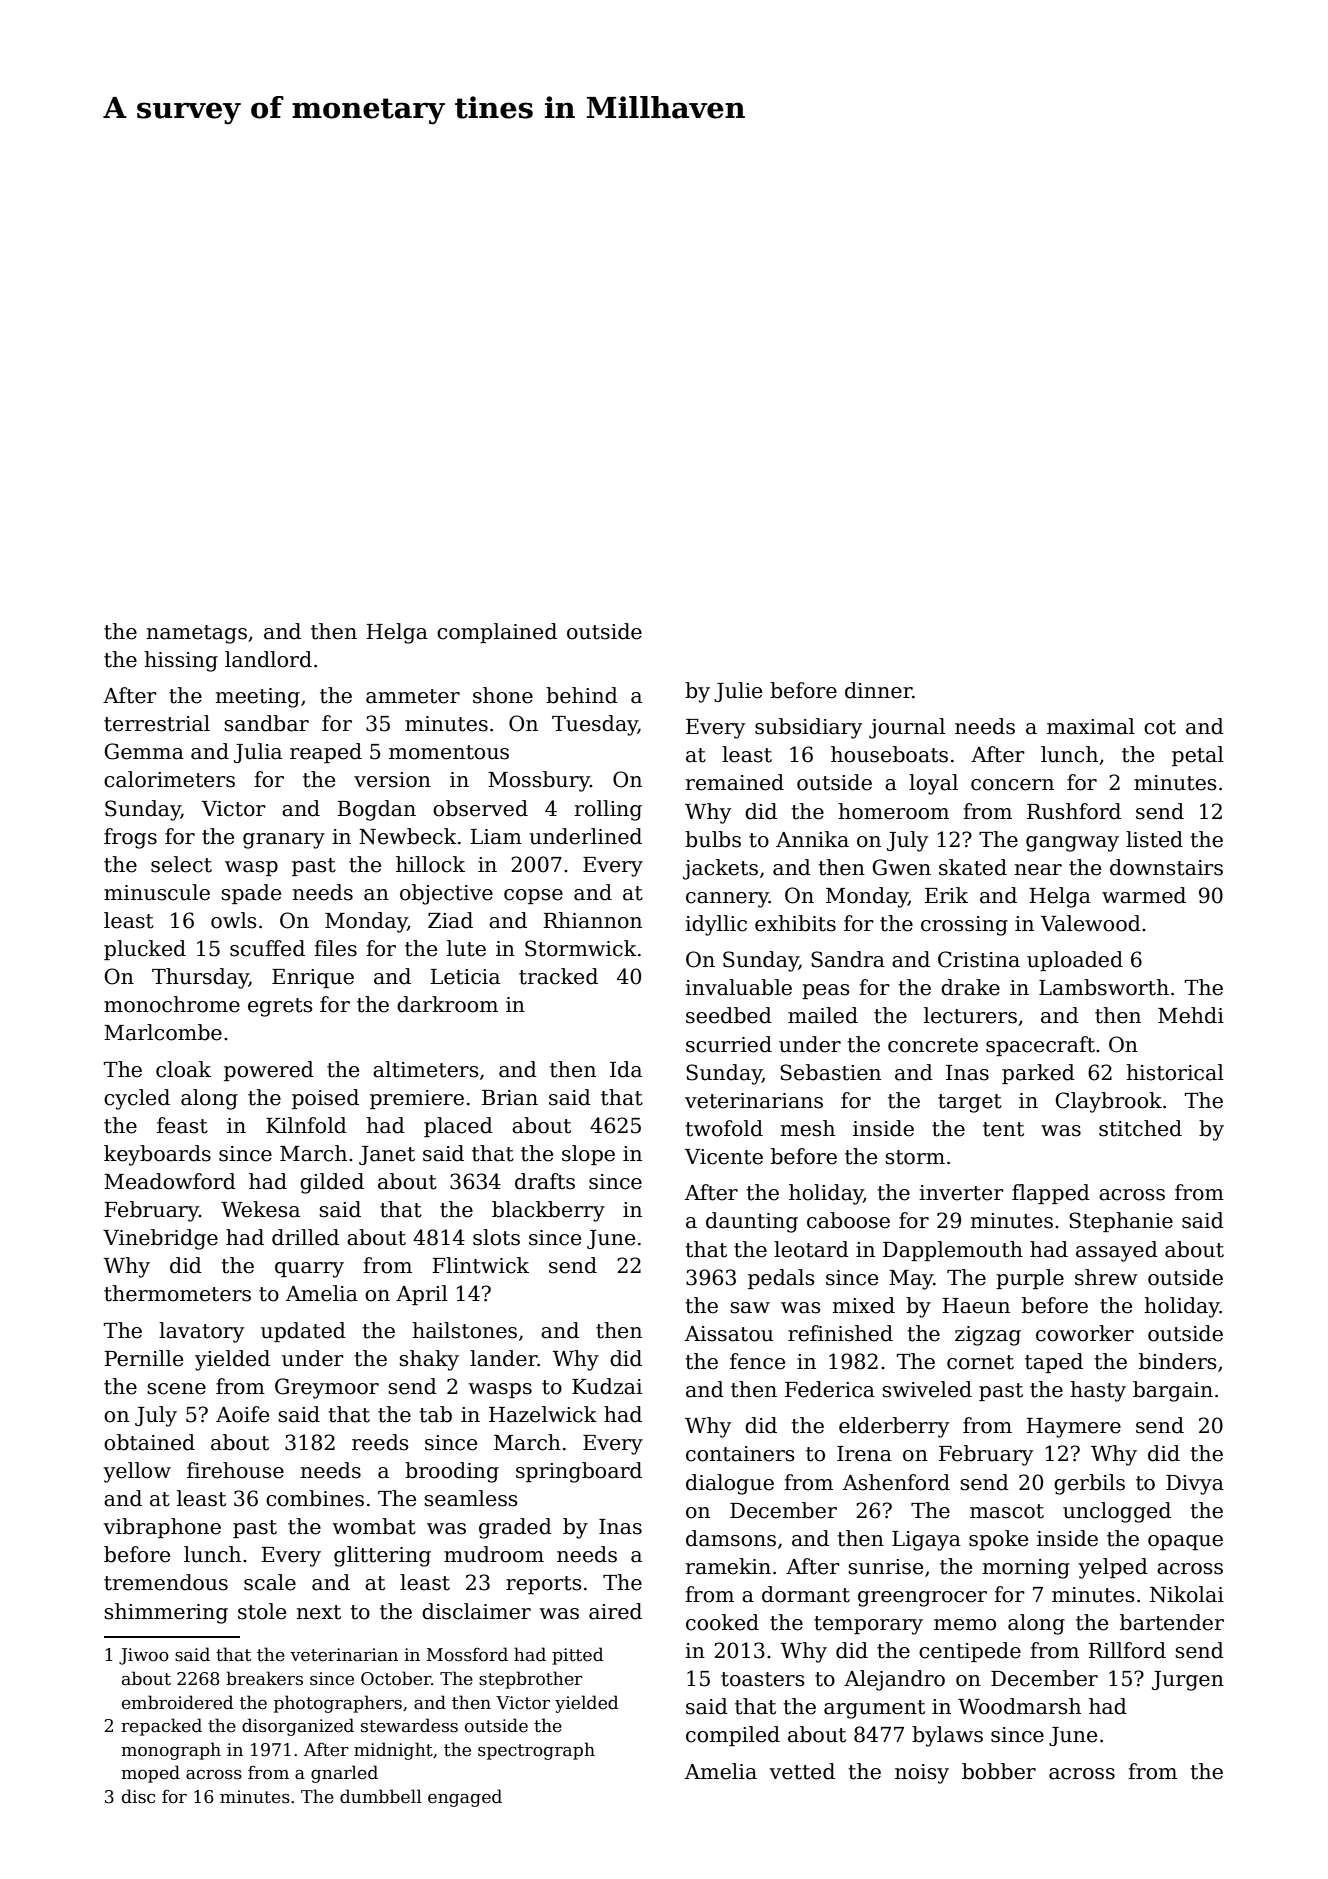 This screenshot has width=1328, height=1879. I want to click on reeds, so click(380, 1442).
